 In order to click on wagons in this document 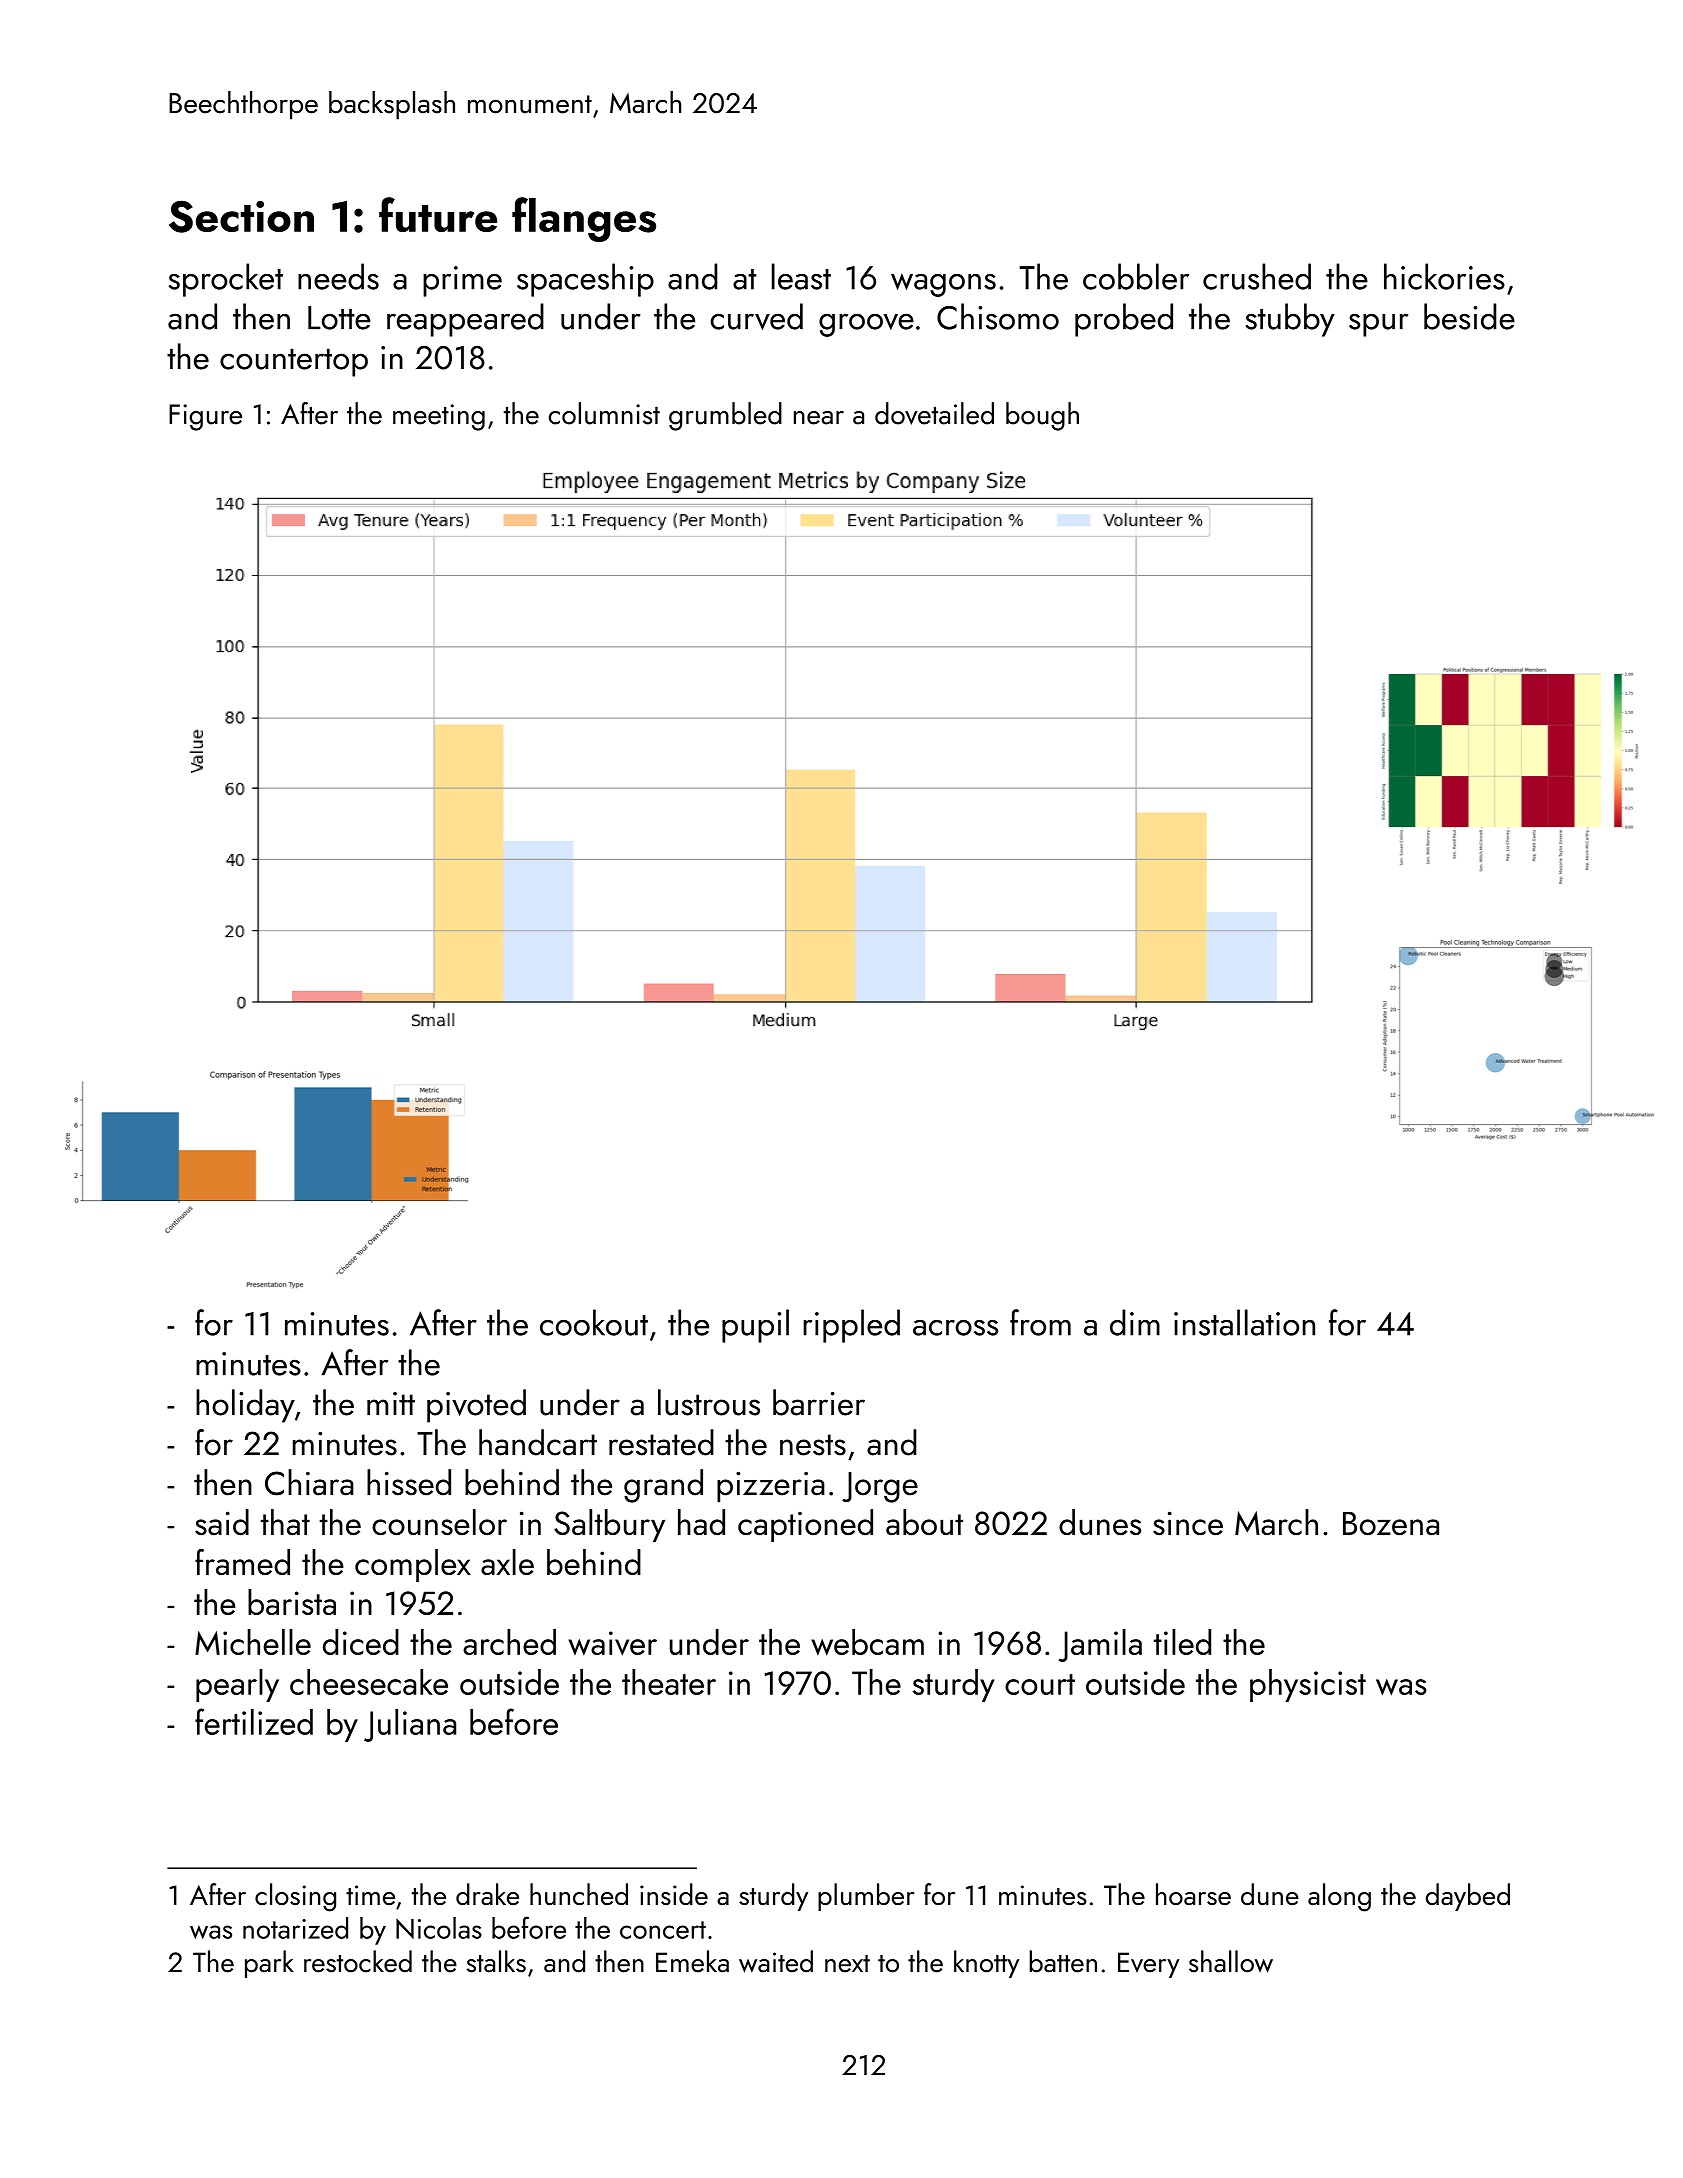, I will do `click(943, 285)`.
